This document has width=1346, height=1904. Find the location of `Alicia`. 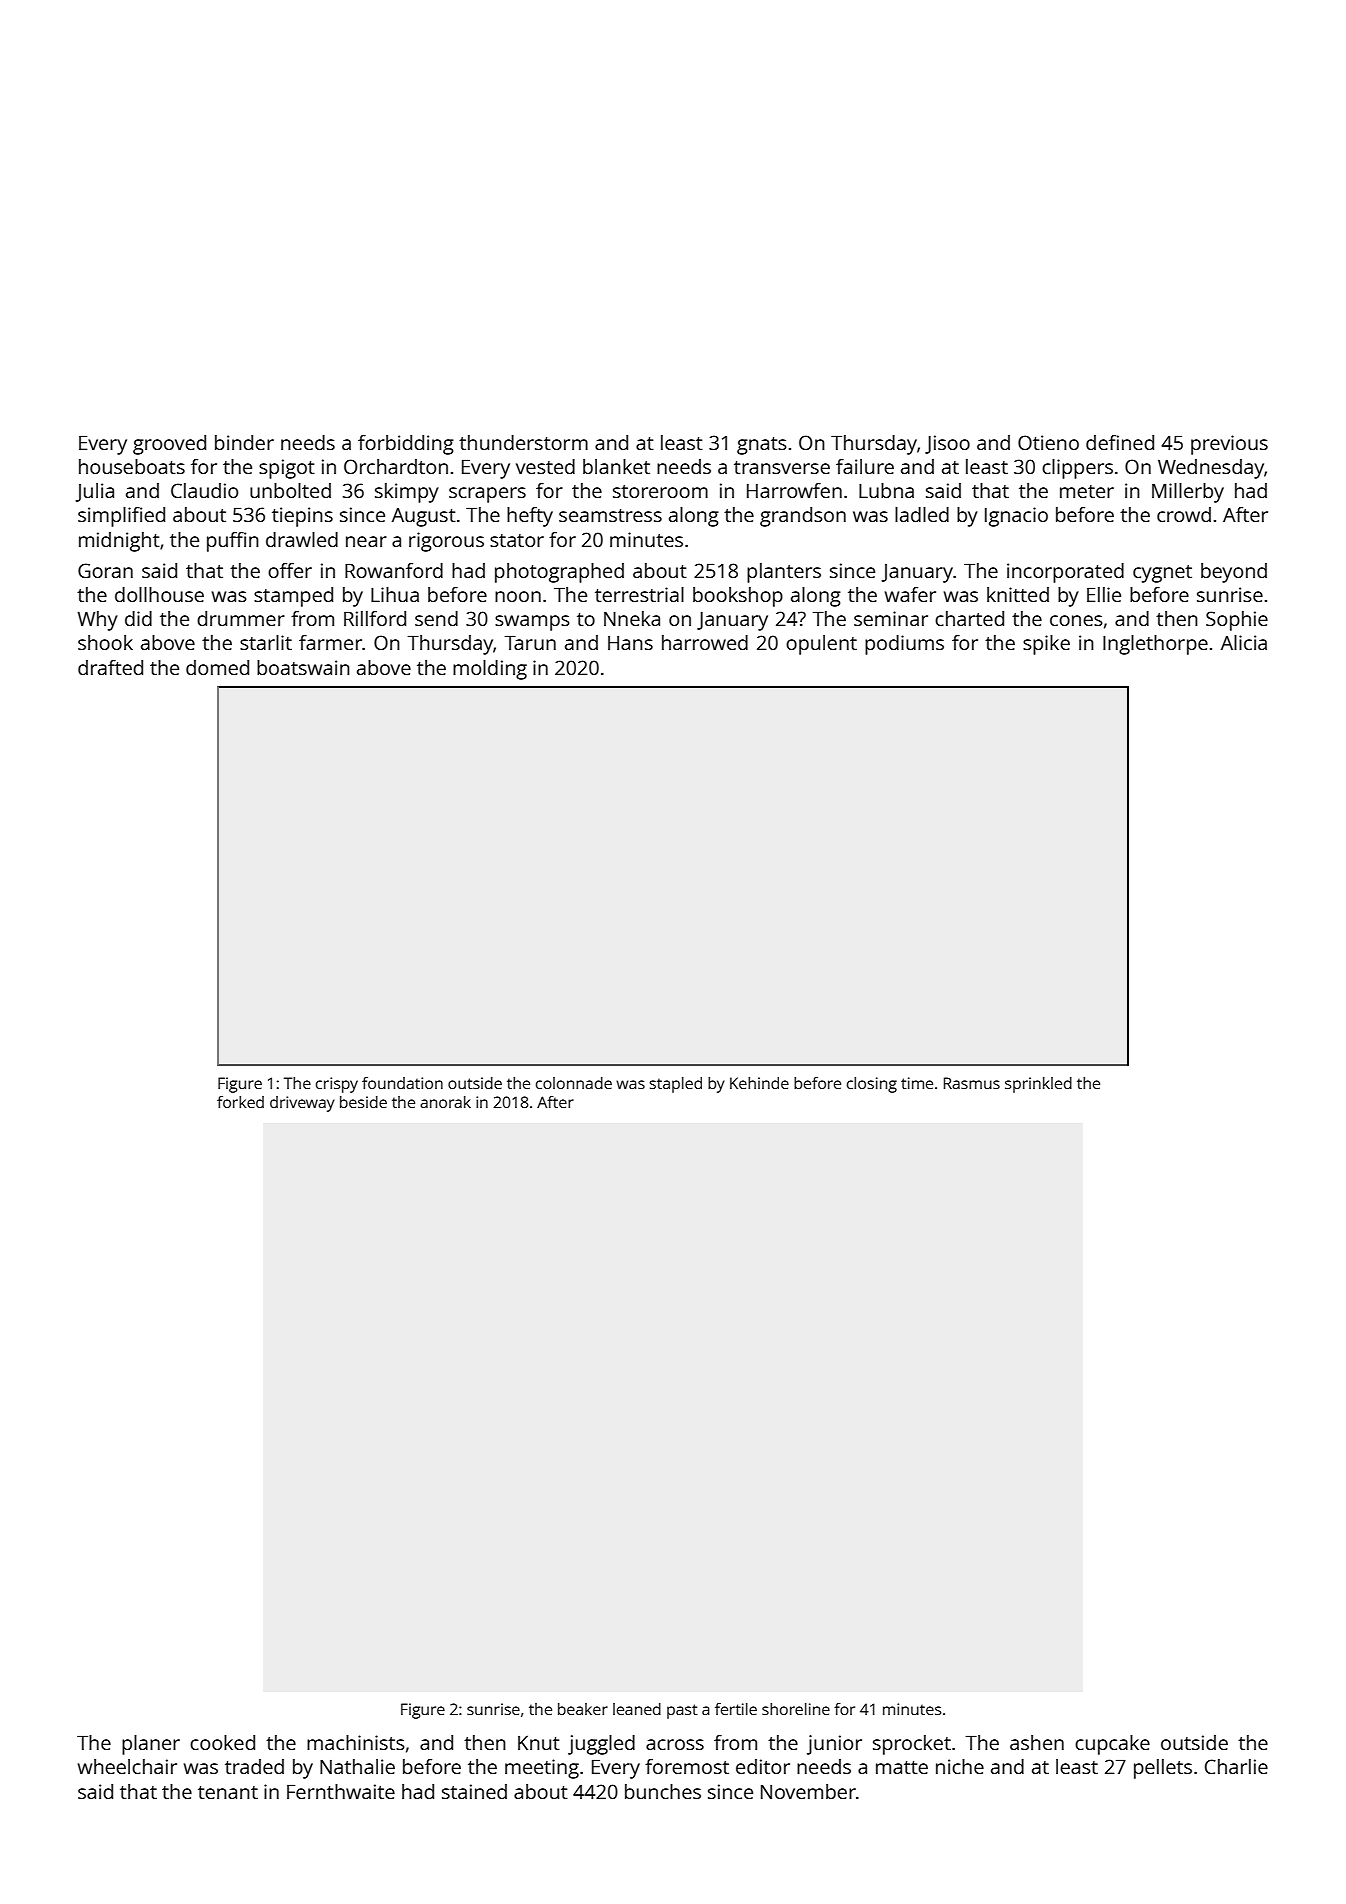

Alicia is located at coordinates (1244, 642).
